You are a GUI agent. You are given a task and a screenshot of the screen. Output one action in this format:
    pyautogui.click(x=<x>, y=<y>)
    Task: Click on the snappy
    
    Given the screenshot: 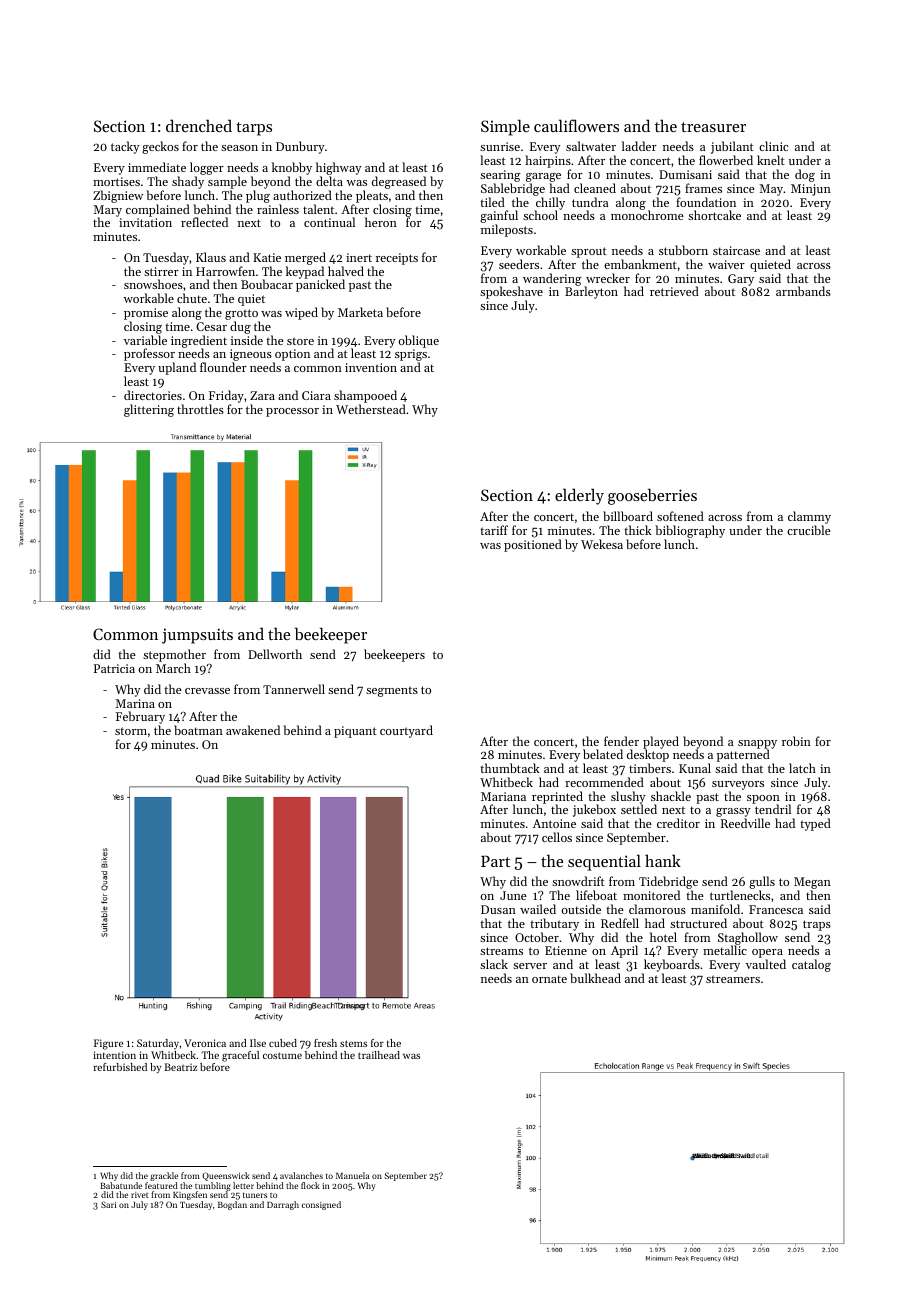 What is the action you would take?
    pyautogui.click(x=757, y=745)
